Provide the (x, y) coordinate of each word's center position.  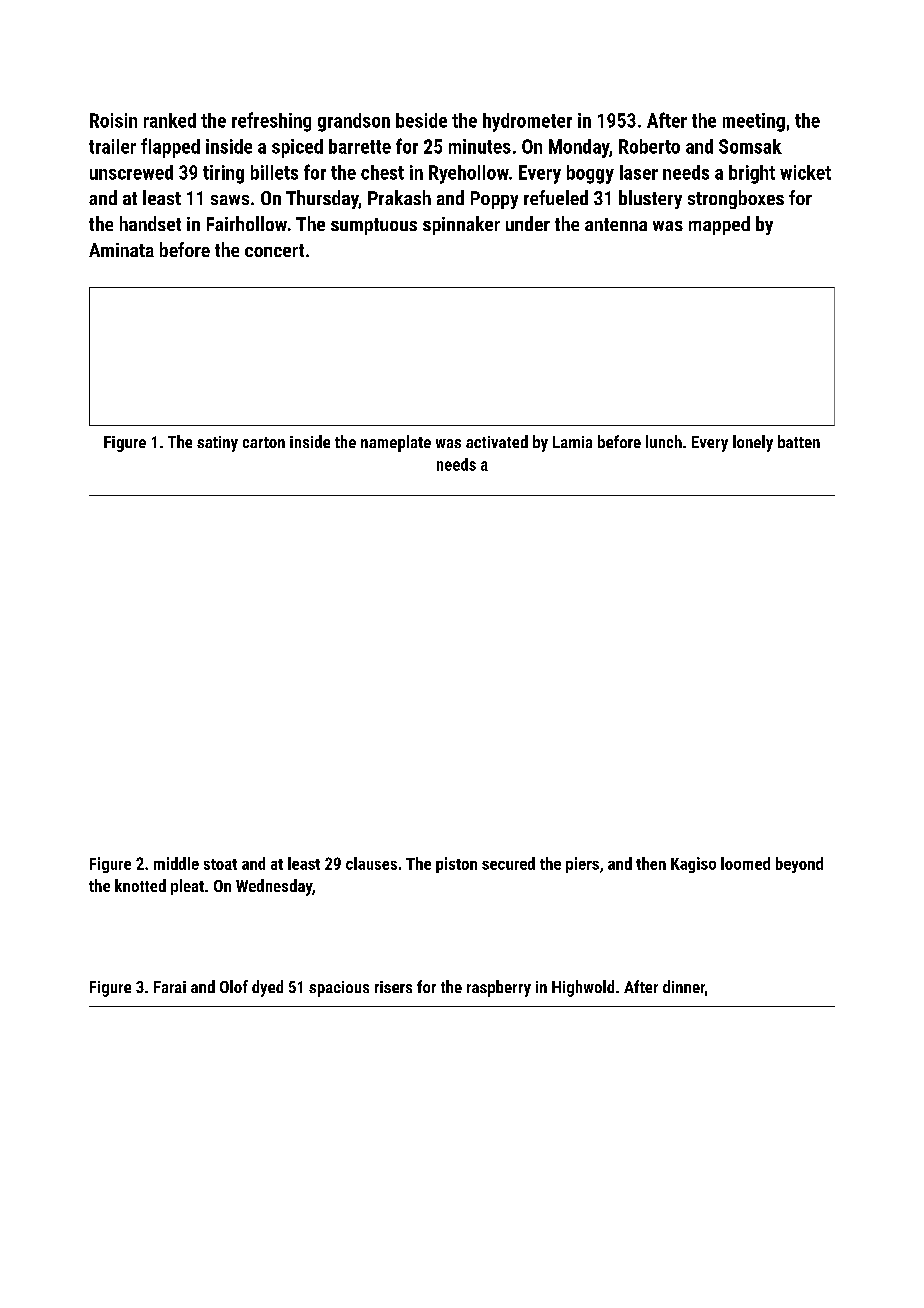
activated (497, 441)
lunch (664, 441)
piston (456, 865)
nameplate (396, 443)
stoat (220, 864)
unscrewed (131, 172)
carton (264, 442)
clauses (371, 863)
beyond (799, 865)
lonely (753, 443)
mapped (719, 225)
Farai (170, 987)
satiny (217, 444)
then (651, 863)
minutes (480, 146)
